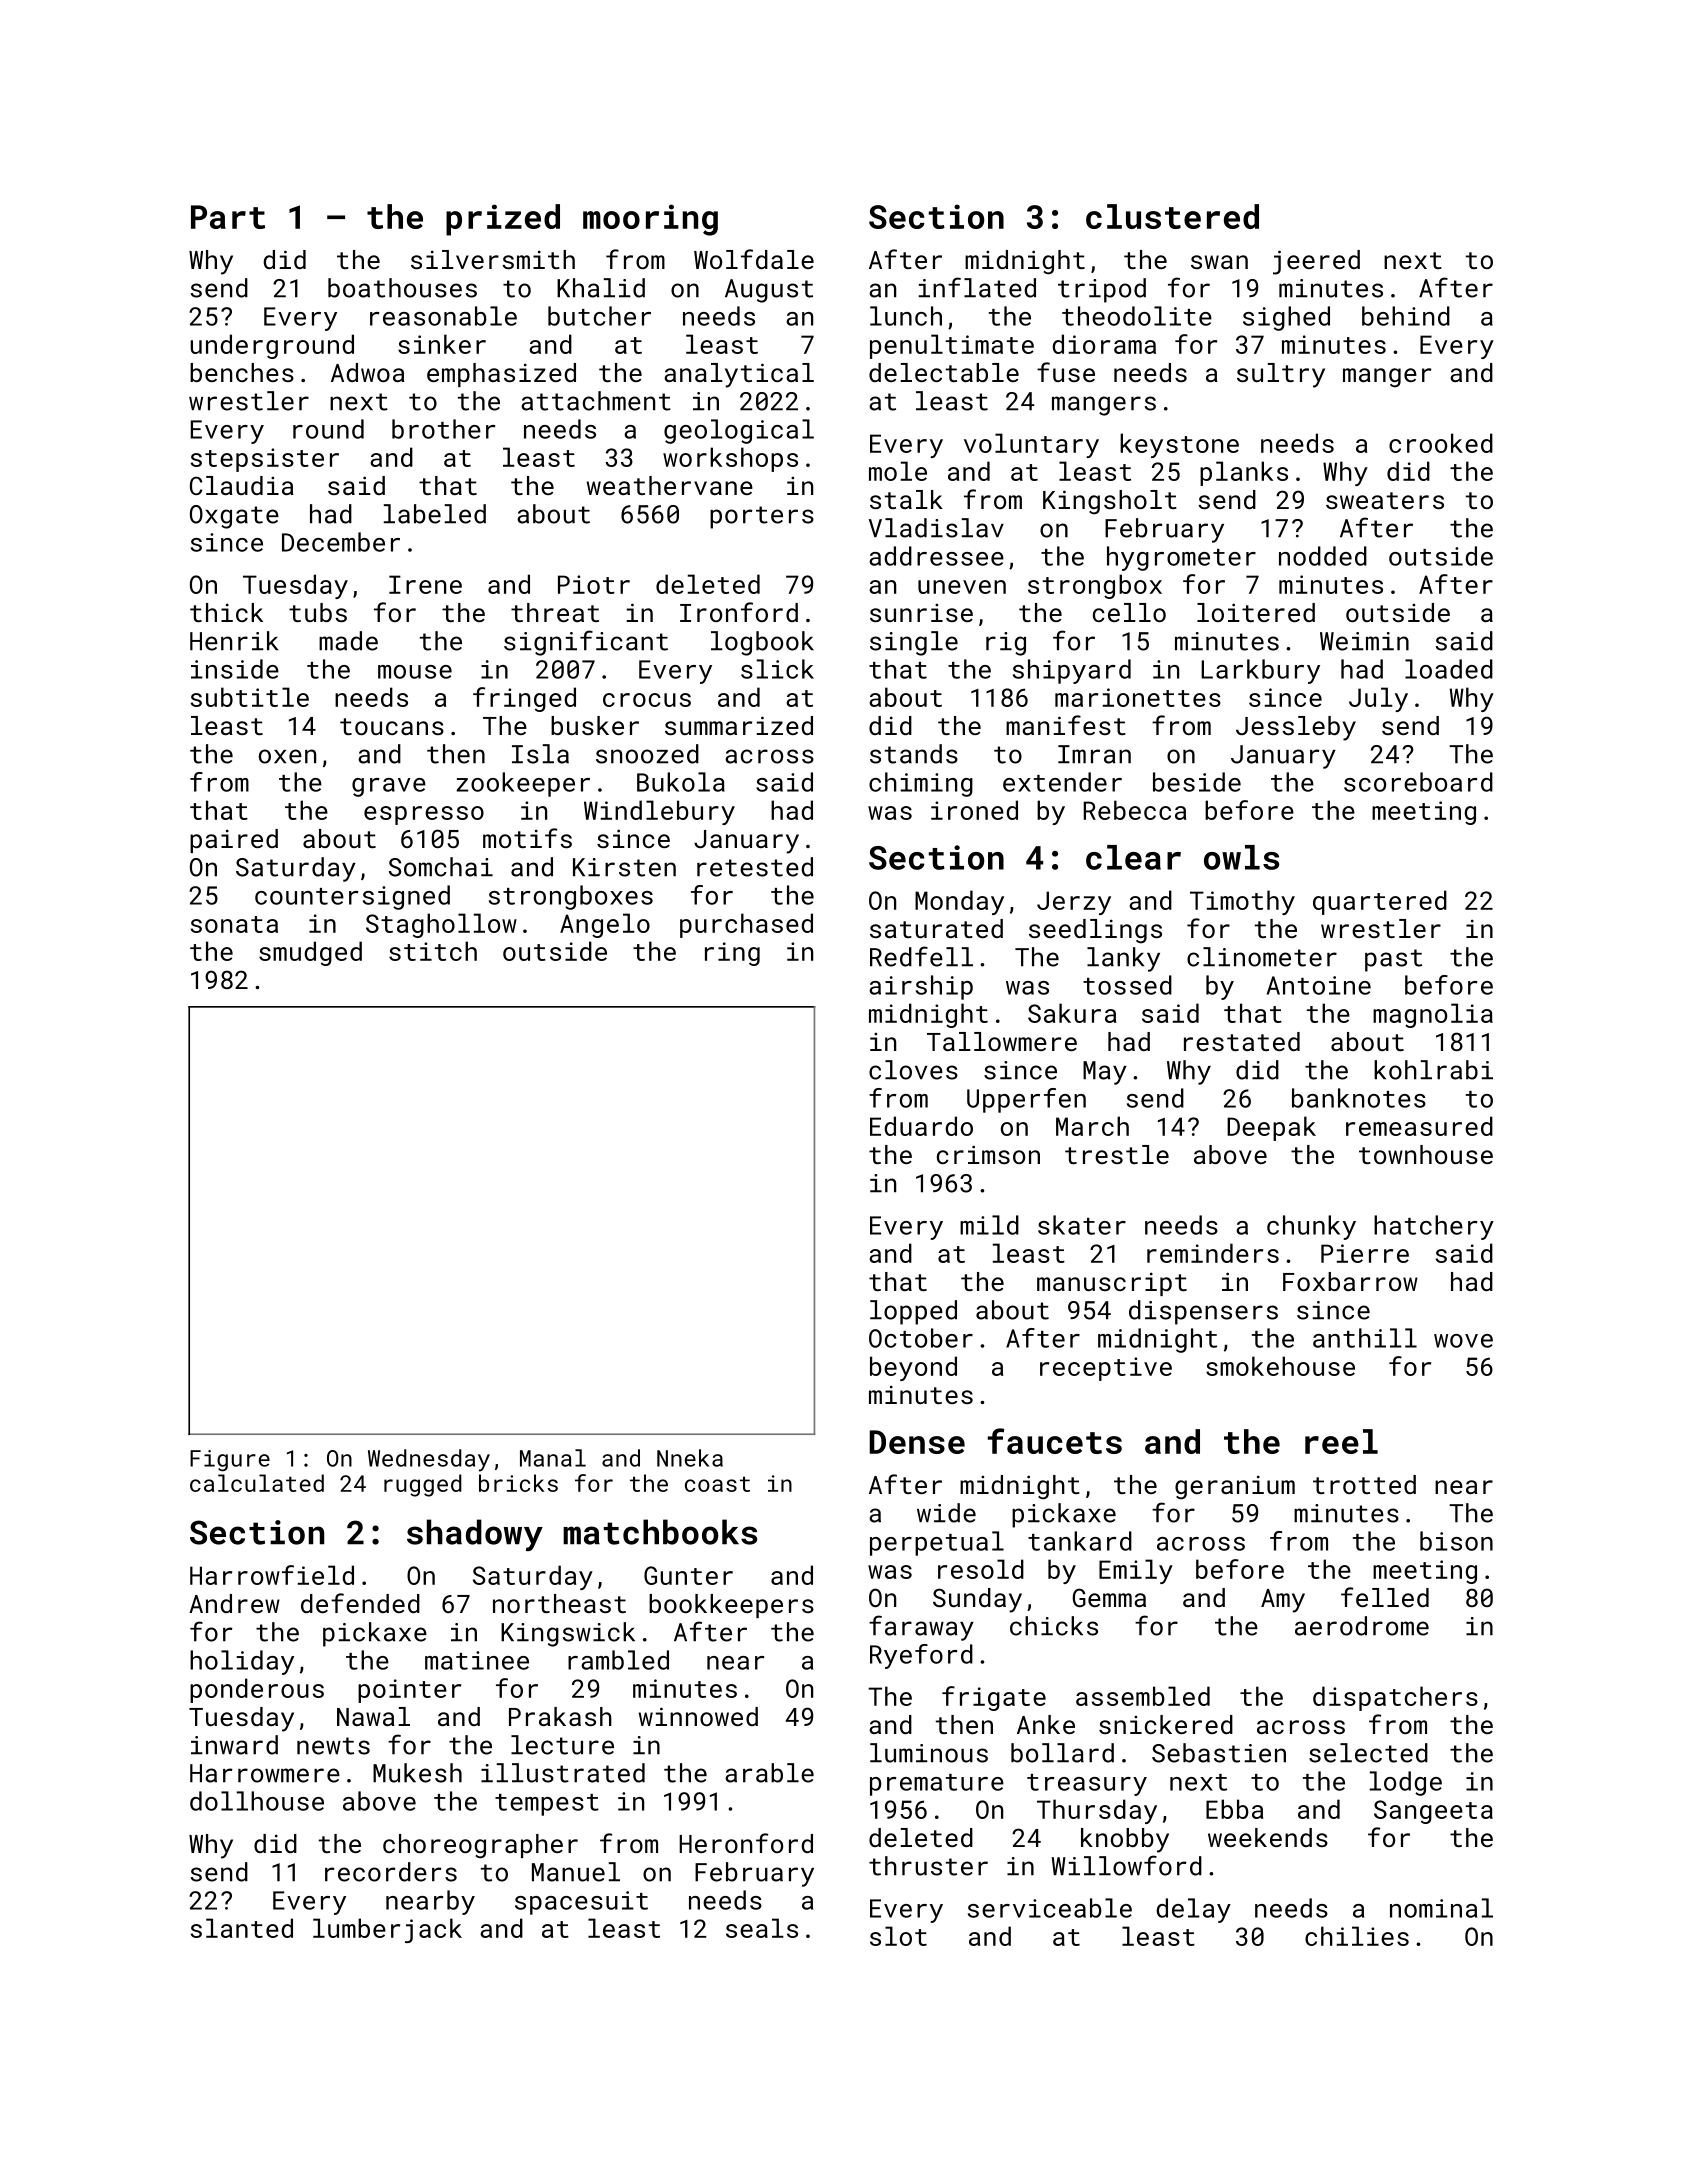 The height and width of the screenshot is (2178, 1683). I want to click on quartered, so click(1380, 902).
